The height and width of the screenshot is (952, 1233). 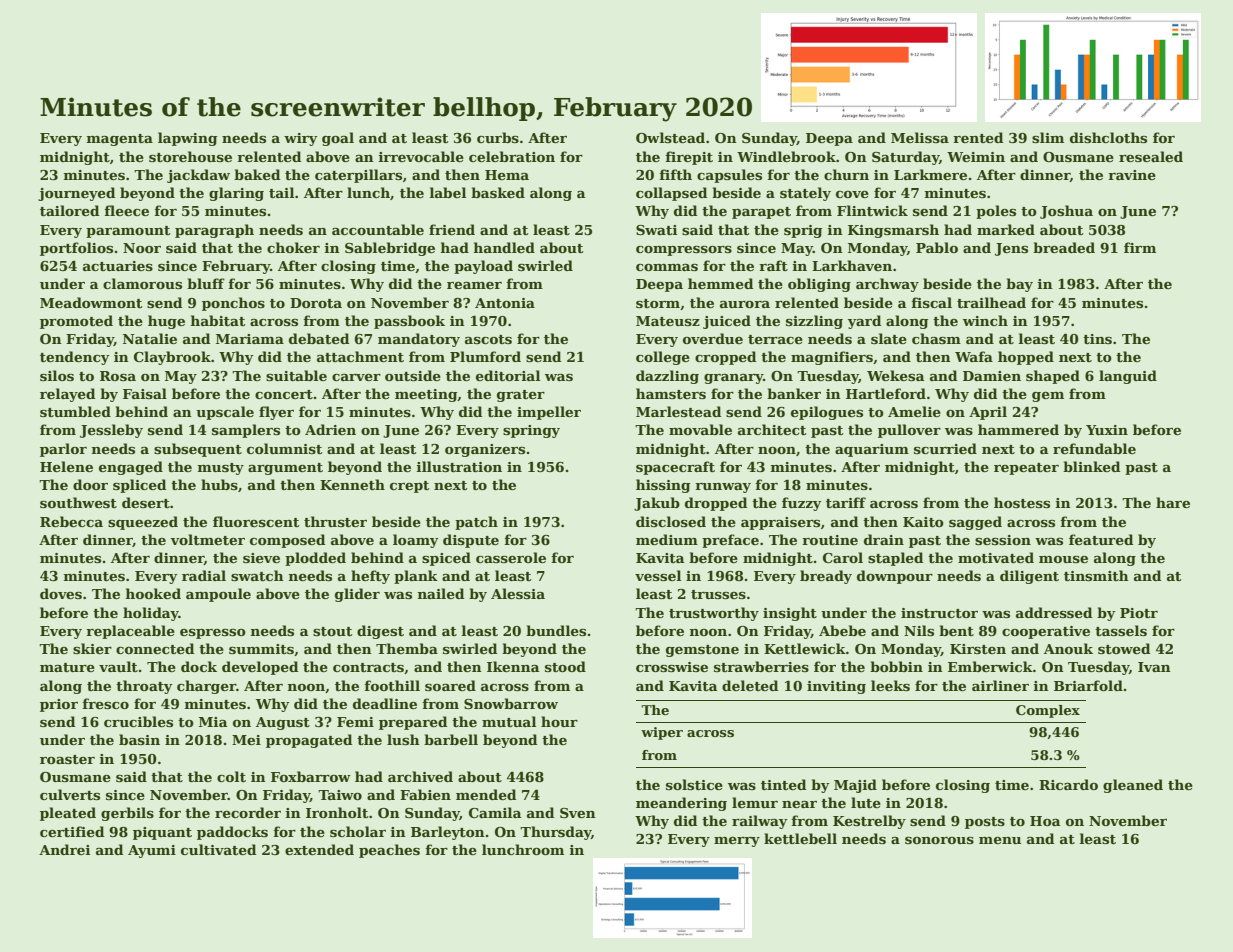 I want to click on Swati, so click(x=656, y=230).
